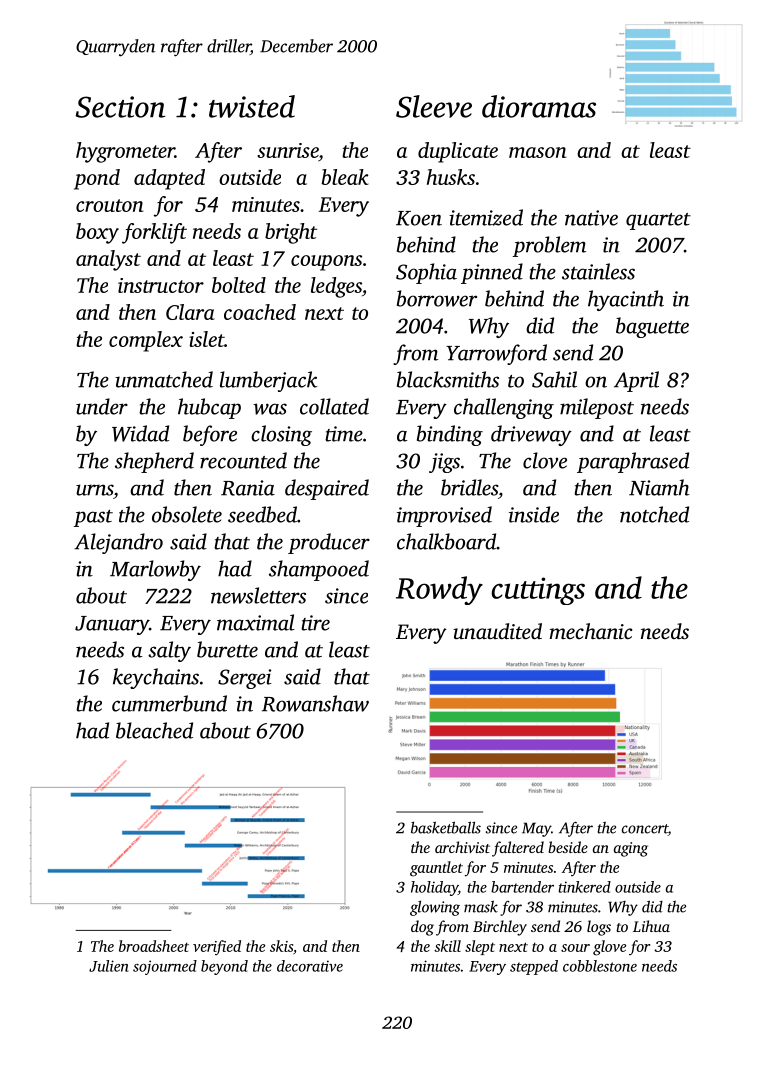 The width and height of the document is (765, 1086). I want to click on salty, so click(169, 651).
